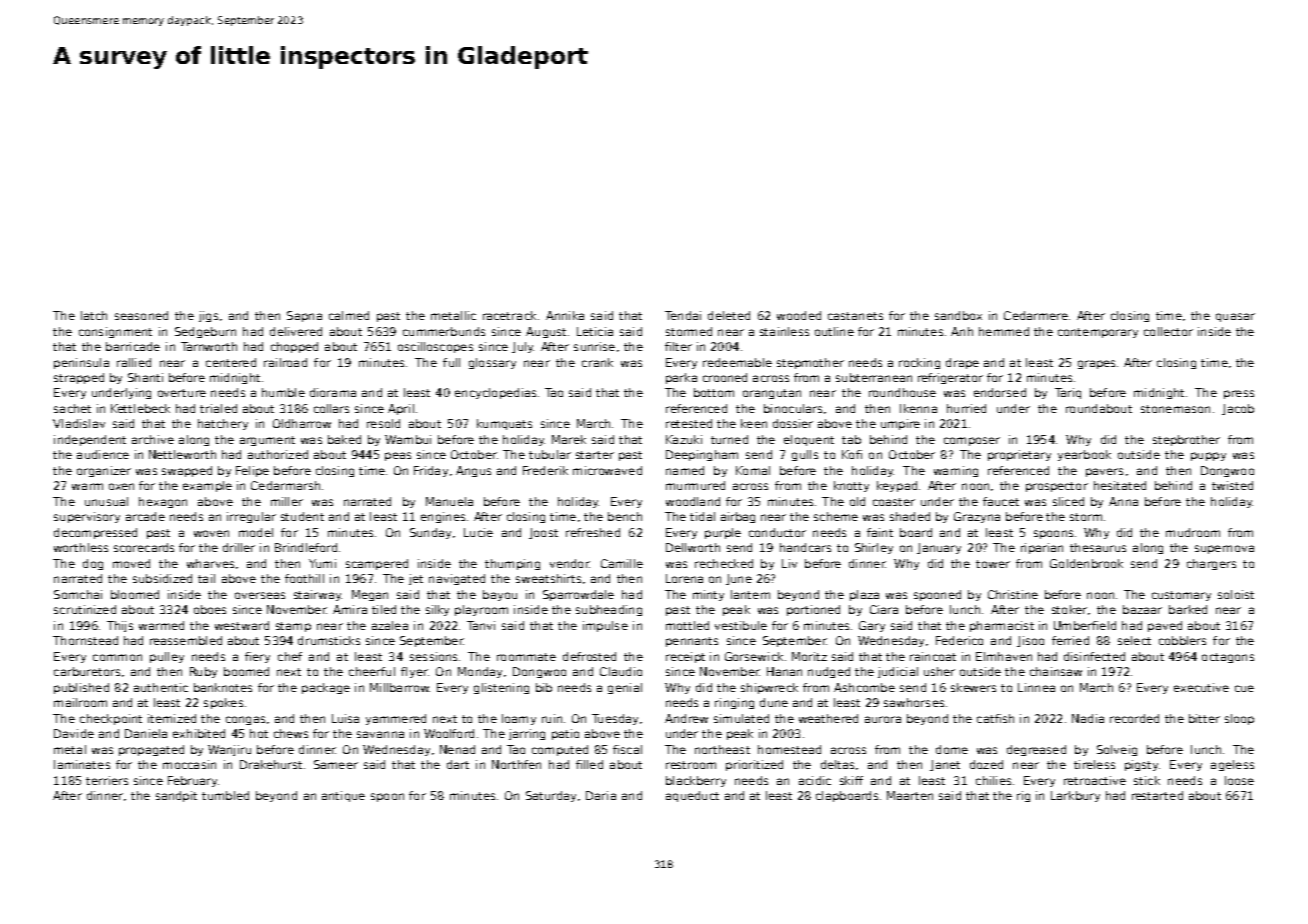  What do you see at coordinates (894, 502) in the document?
I see `coaster` at bounding box center [894, 502].
